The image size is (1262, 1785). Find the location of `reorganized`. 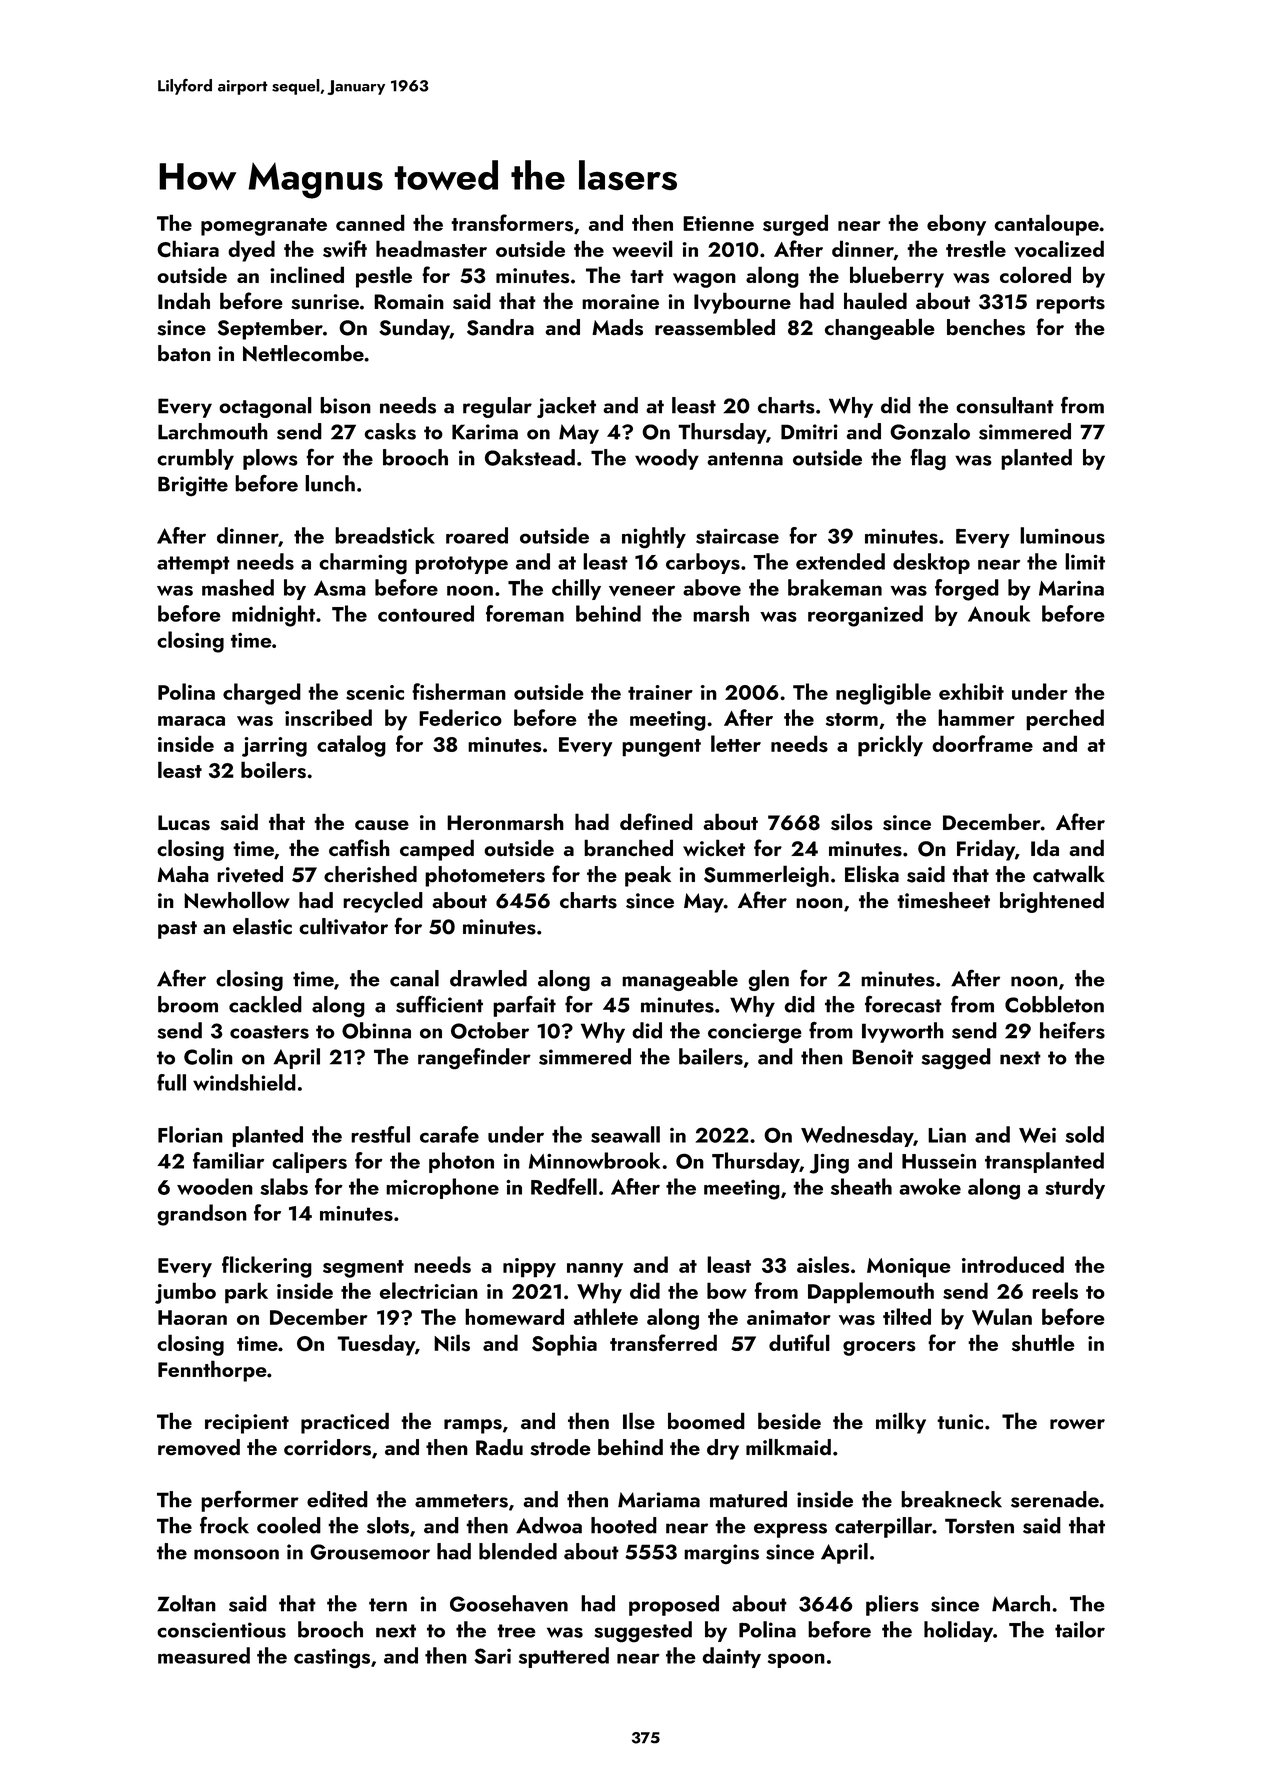

reorganized is located at coordinates (865, 616).
